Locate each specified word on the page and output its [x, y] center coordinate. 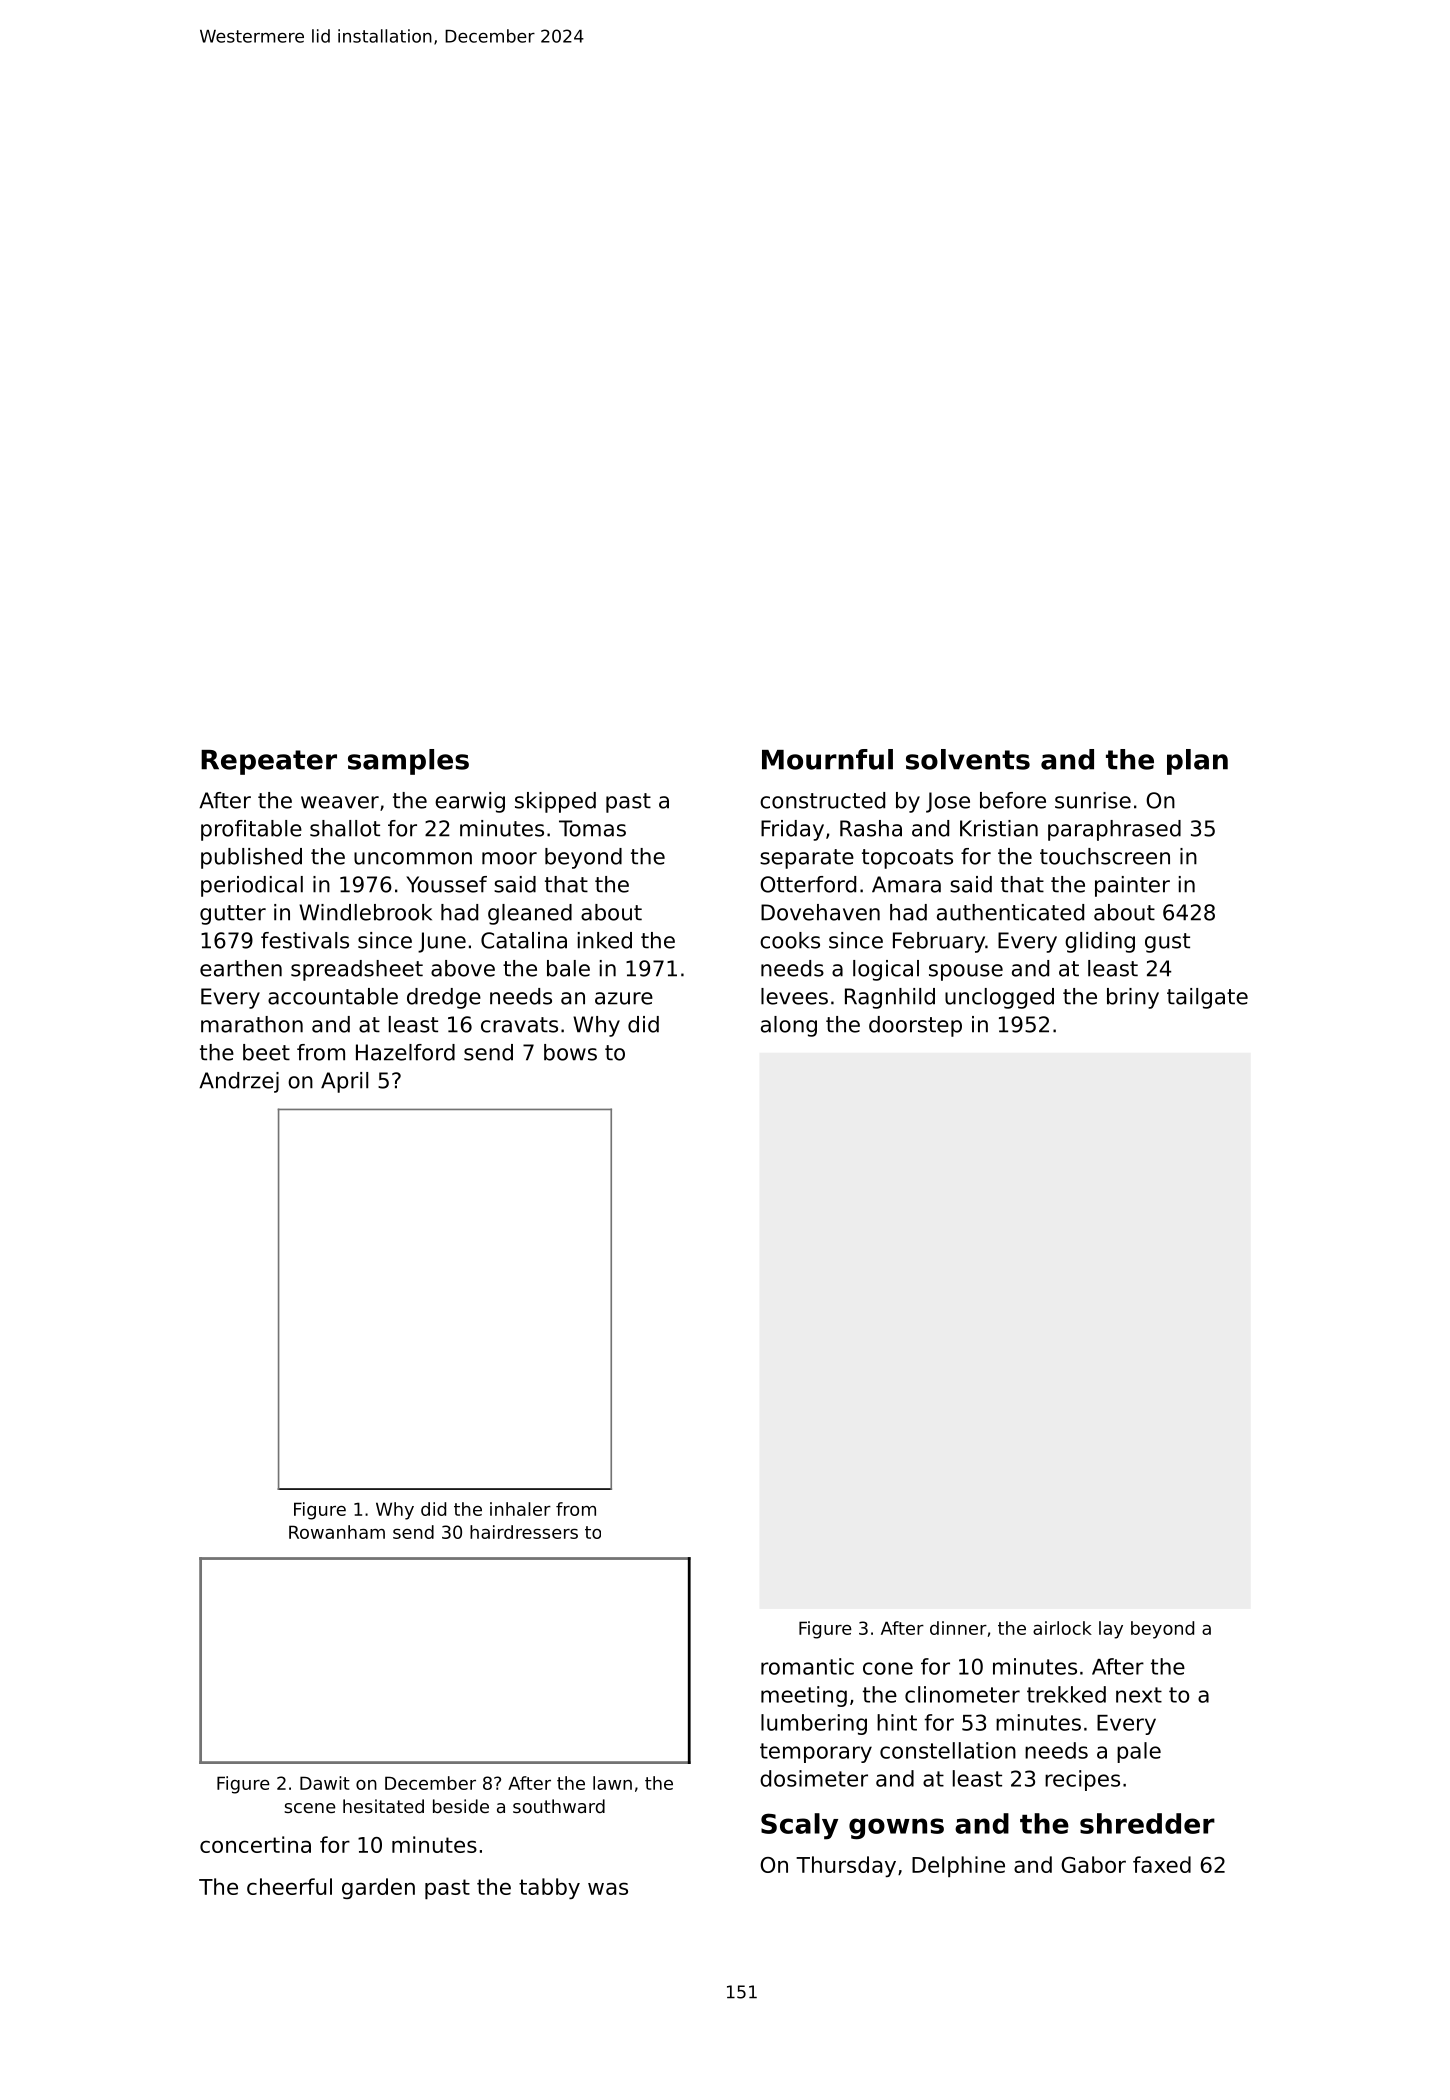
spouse [966, 972]
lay [1111, 1630]
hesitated [383, 1806]
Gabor [1093, 1864]
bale [568, 968]
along [789, 1026]
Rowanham [337, 1532]
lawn [612, 1783]
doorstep [915, 1026]
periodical [252, 886]
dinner [958, 1628]
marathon [252, 1024]
